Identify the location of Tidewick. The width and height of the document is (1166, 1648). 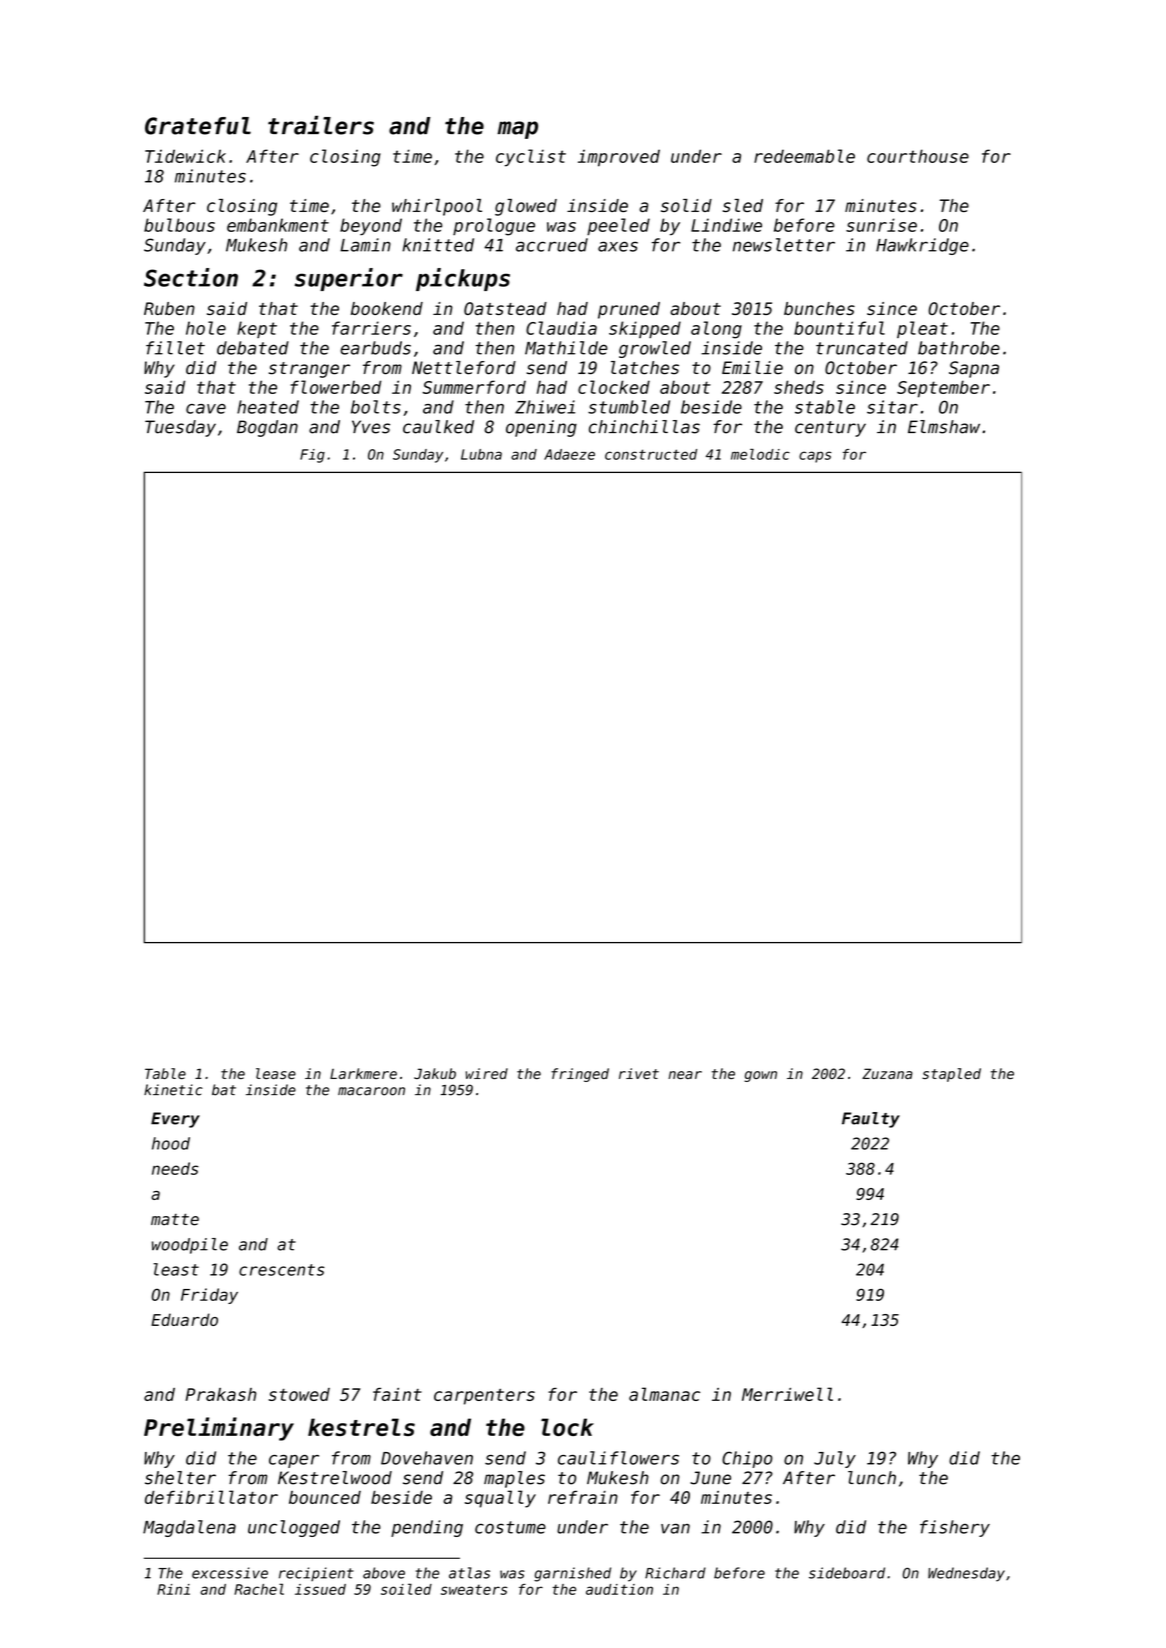
(185, 156).
